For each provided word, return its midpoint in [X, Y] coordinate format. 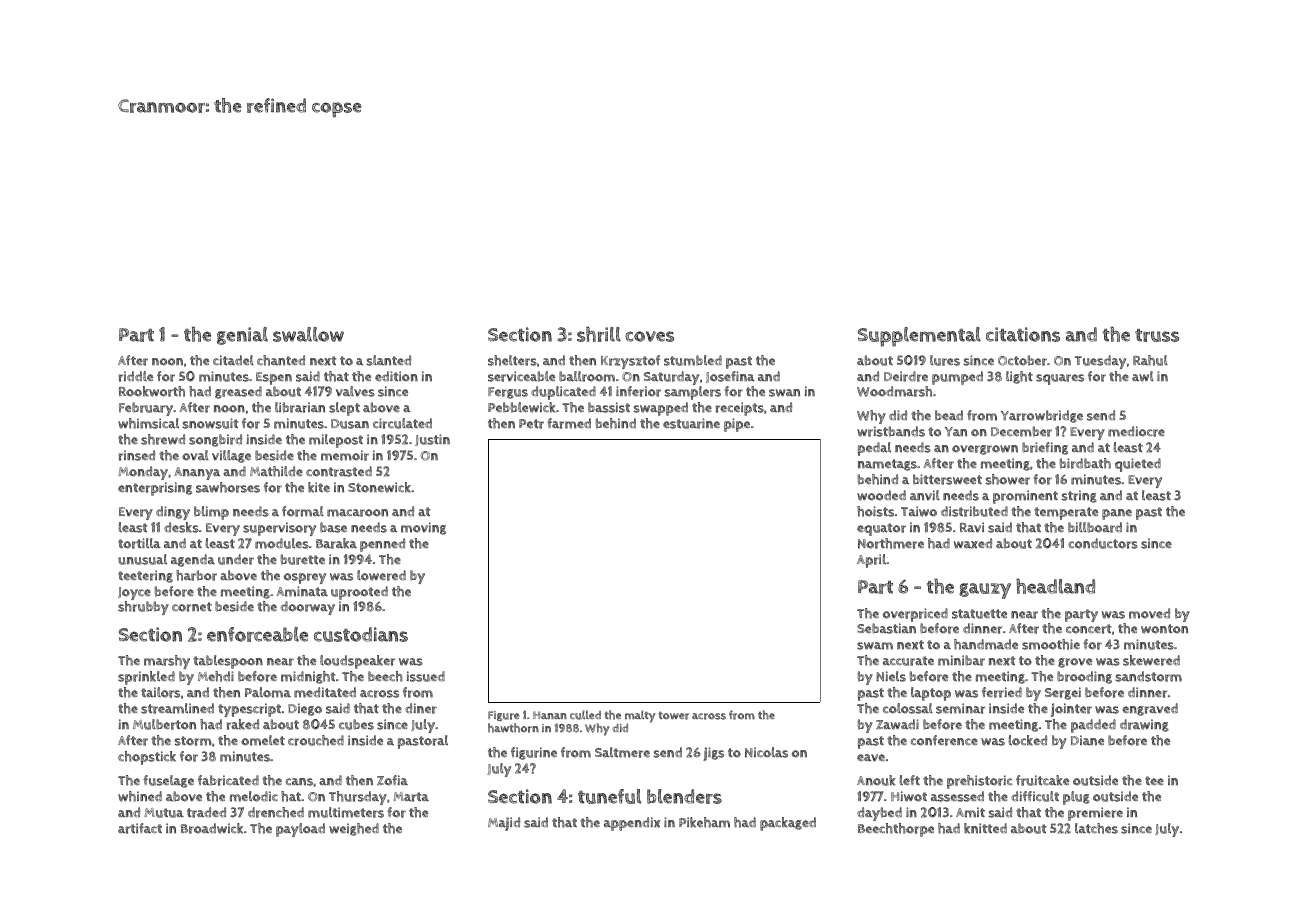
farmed [569, 423]
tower [673, 715]
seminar [960, 708]
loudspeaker [357, 662]
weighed [354, 829]
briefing [1045, 448]
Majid [504, 824]
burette [303, 559]
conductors [1103, 543]
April [871, 561]
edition [396, 376]
